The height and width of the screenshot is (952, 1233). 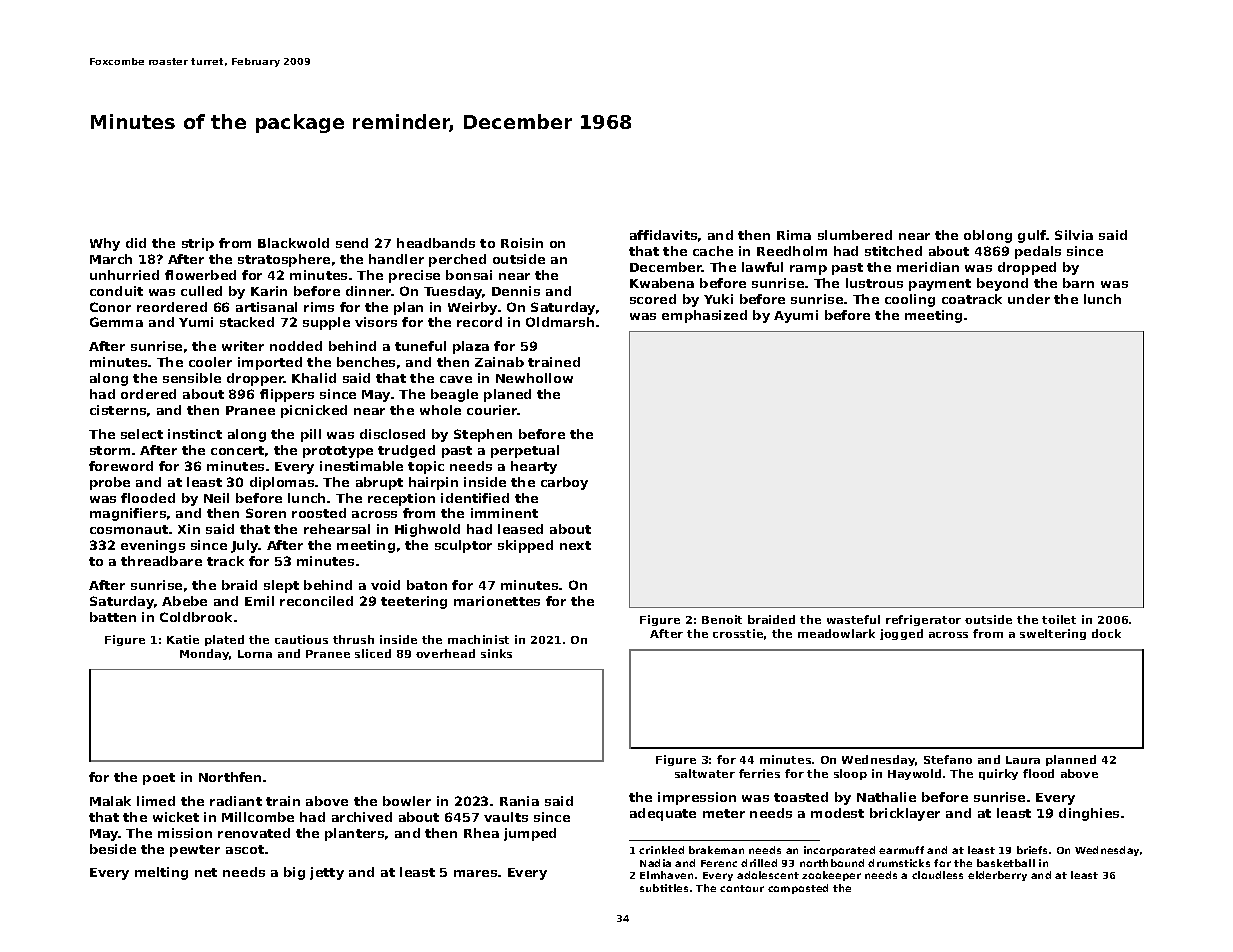 What do you see at coordinates (210, 362) in the screenshot?
I see `cooler` at bounding box center [210, 362].
